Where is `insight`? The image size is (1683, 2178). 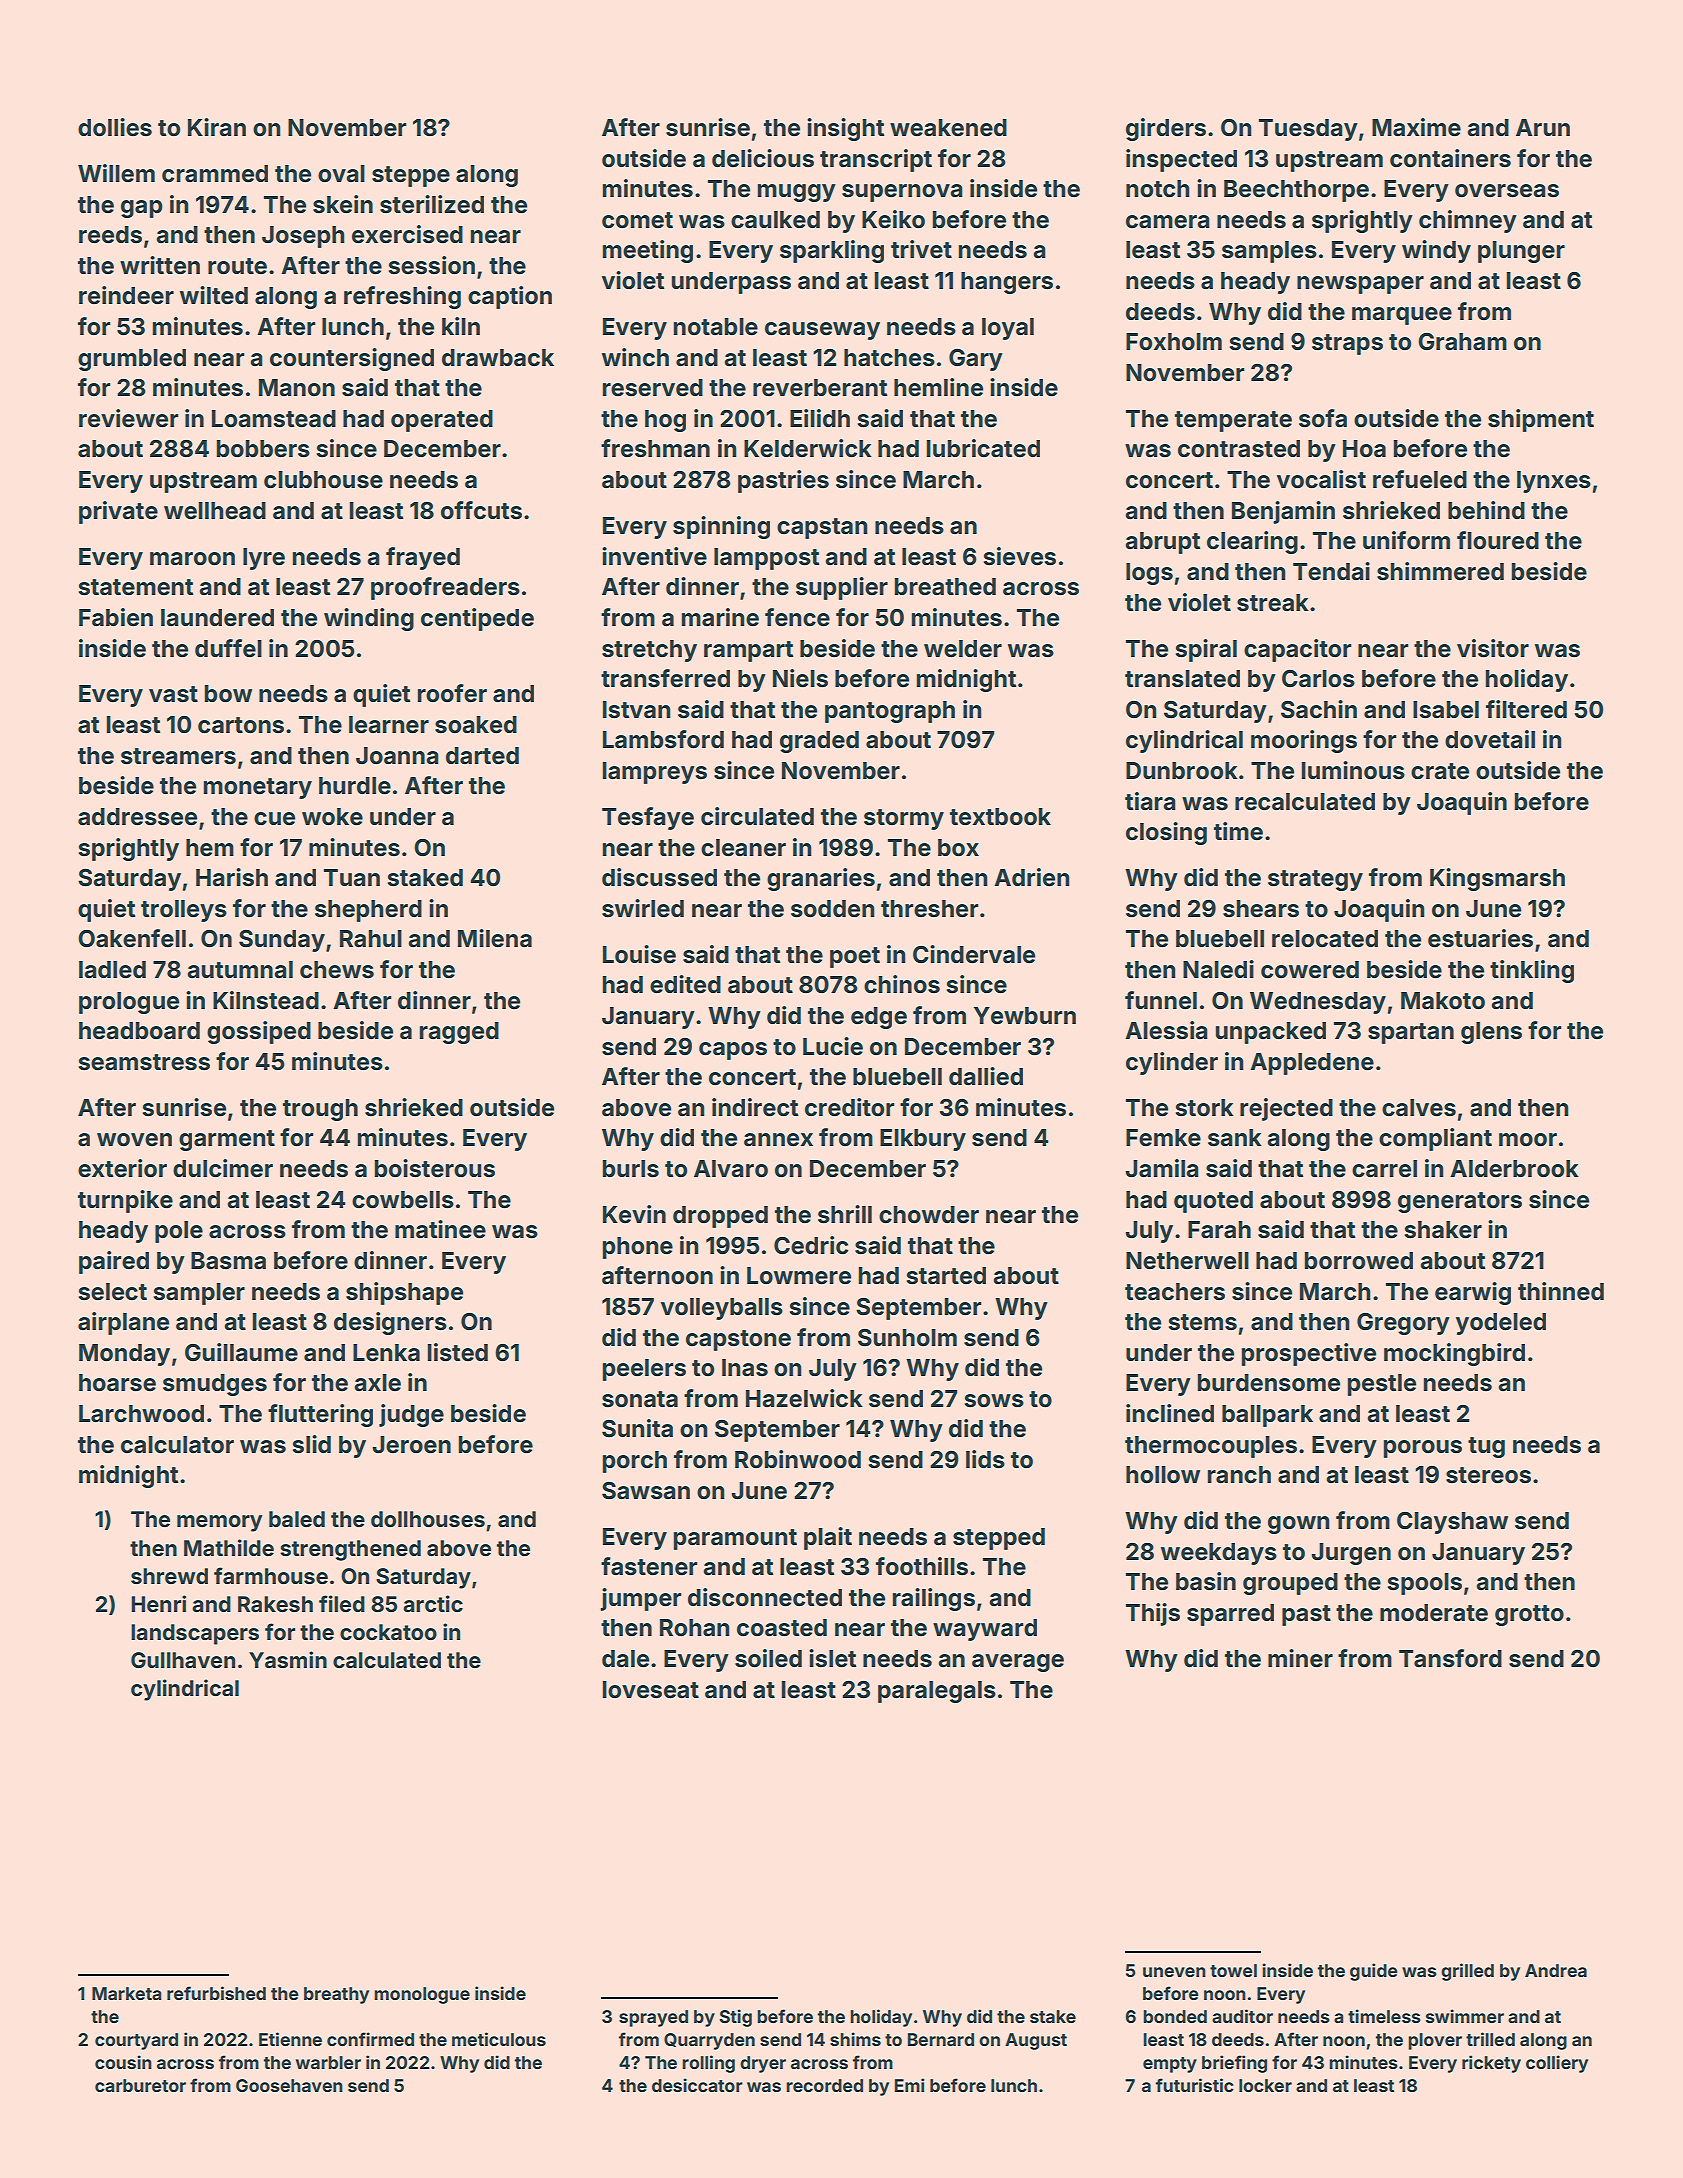
insight is located at coordinates (845, 129).
